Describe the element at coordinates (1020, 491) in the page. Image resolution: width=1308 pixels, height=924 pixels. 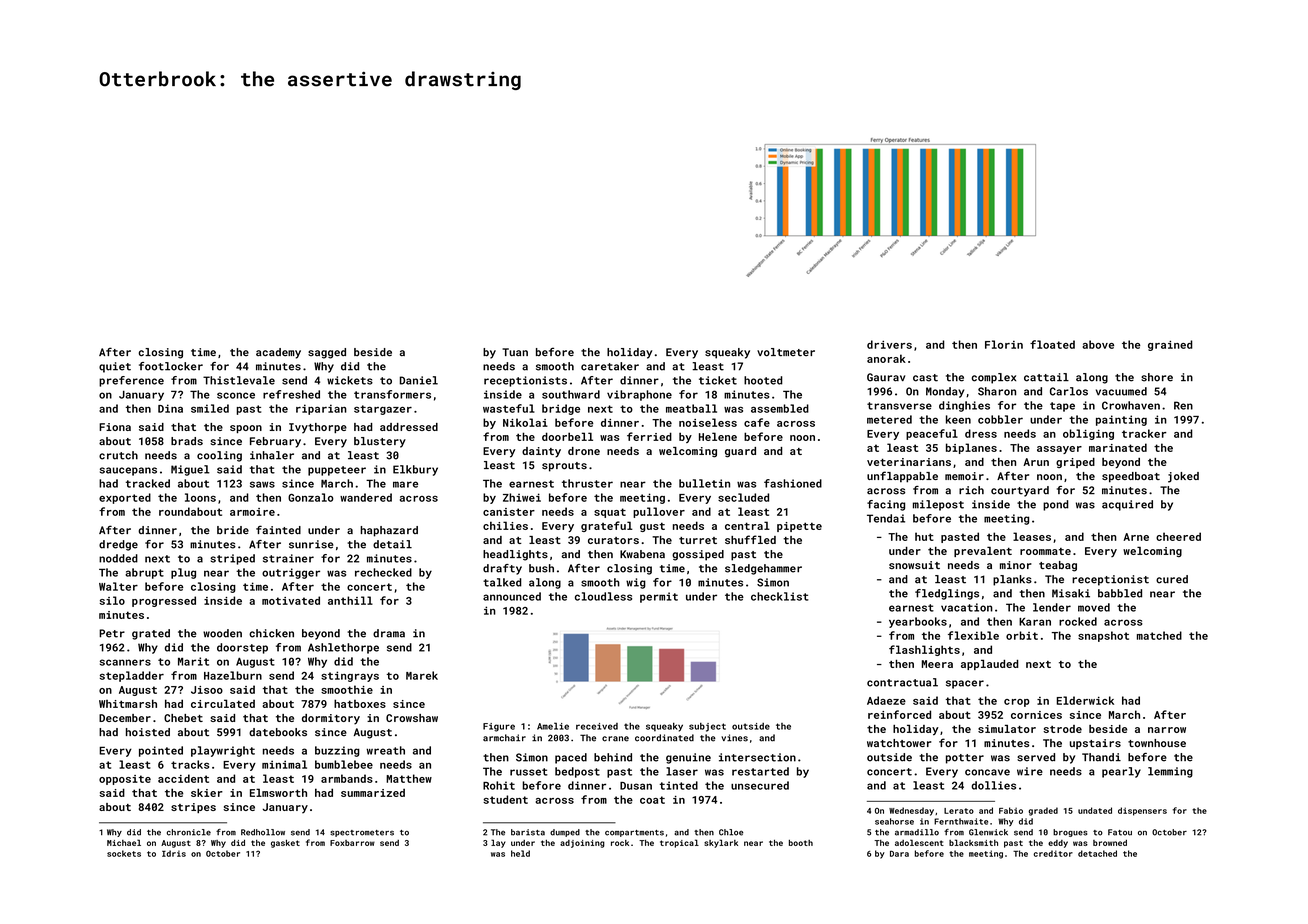
I see `courtyard` at that location.
